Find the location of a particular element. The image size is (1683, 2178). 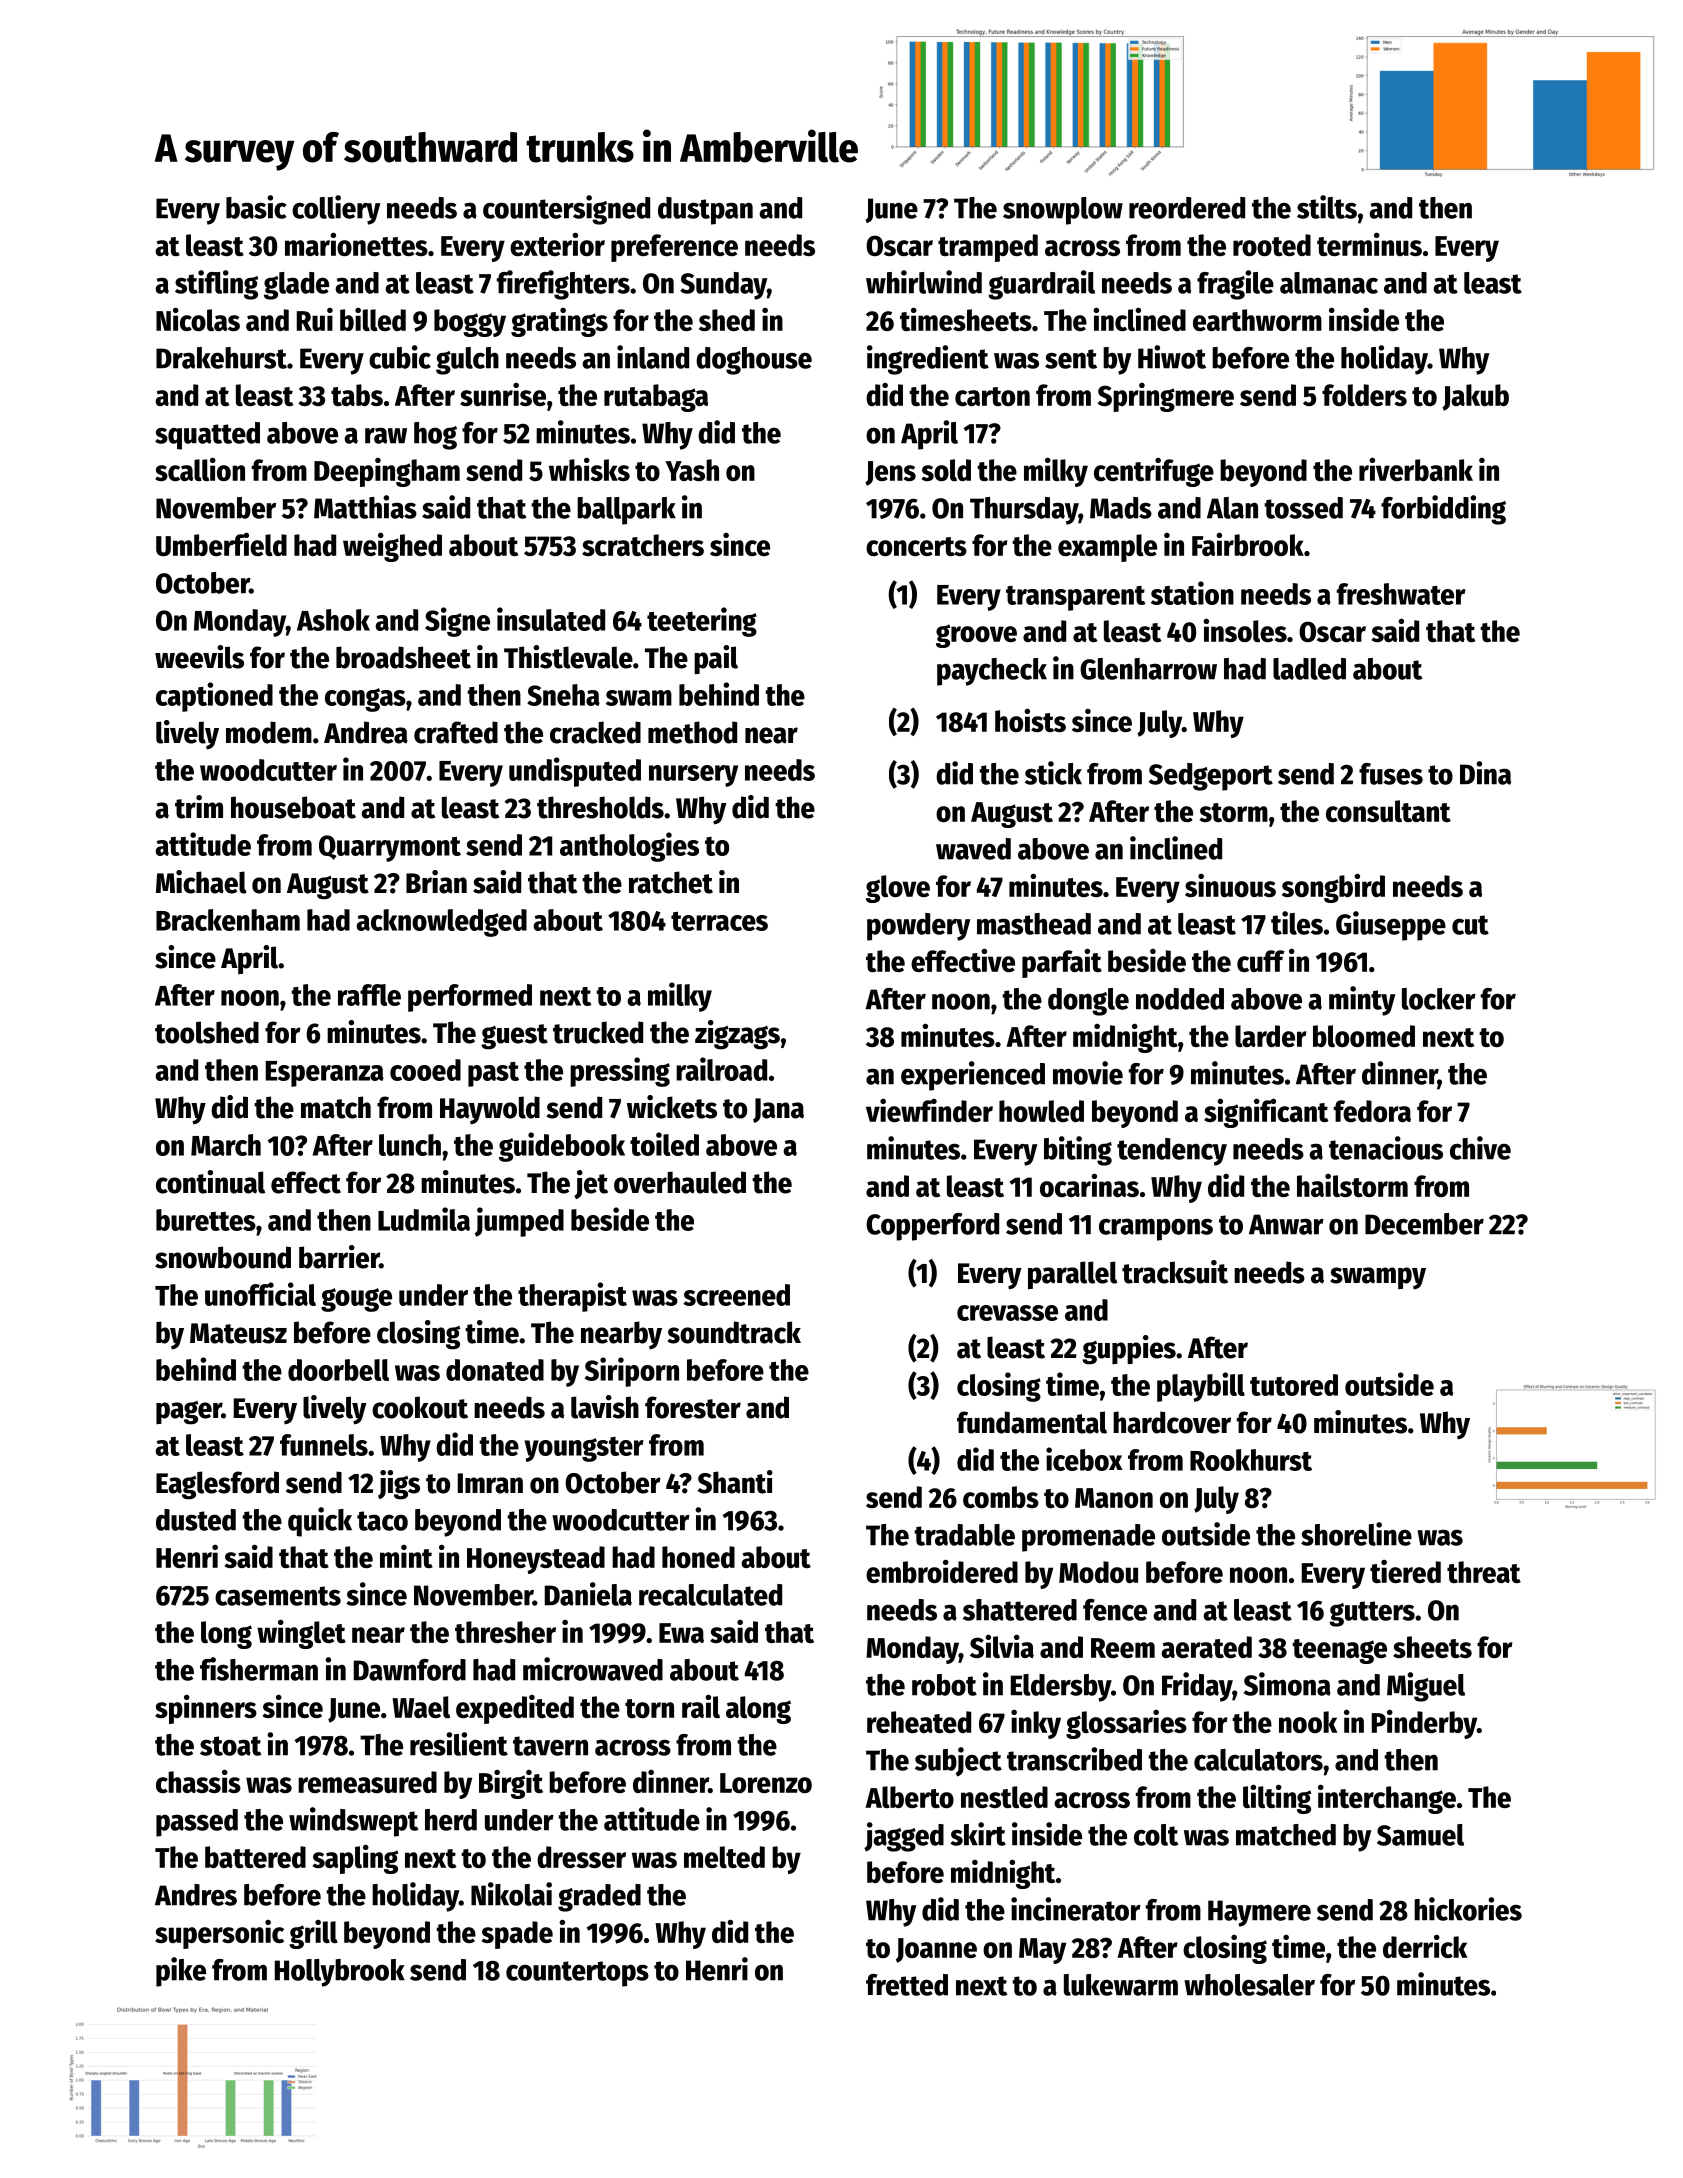

wholesaler is located at coordinates (1249, 1985).
